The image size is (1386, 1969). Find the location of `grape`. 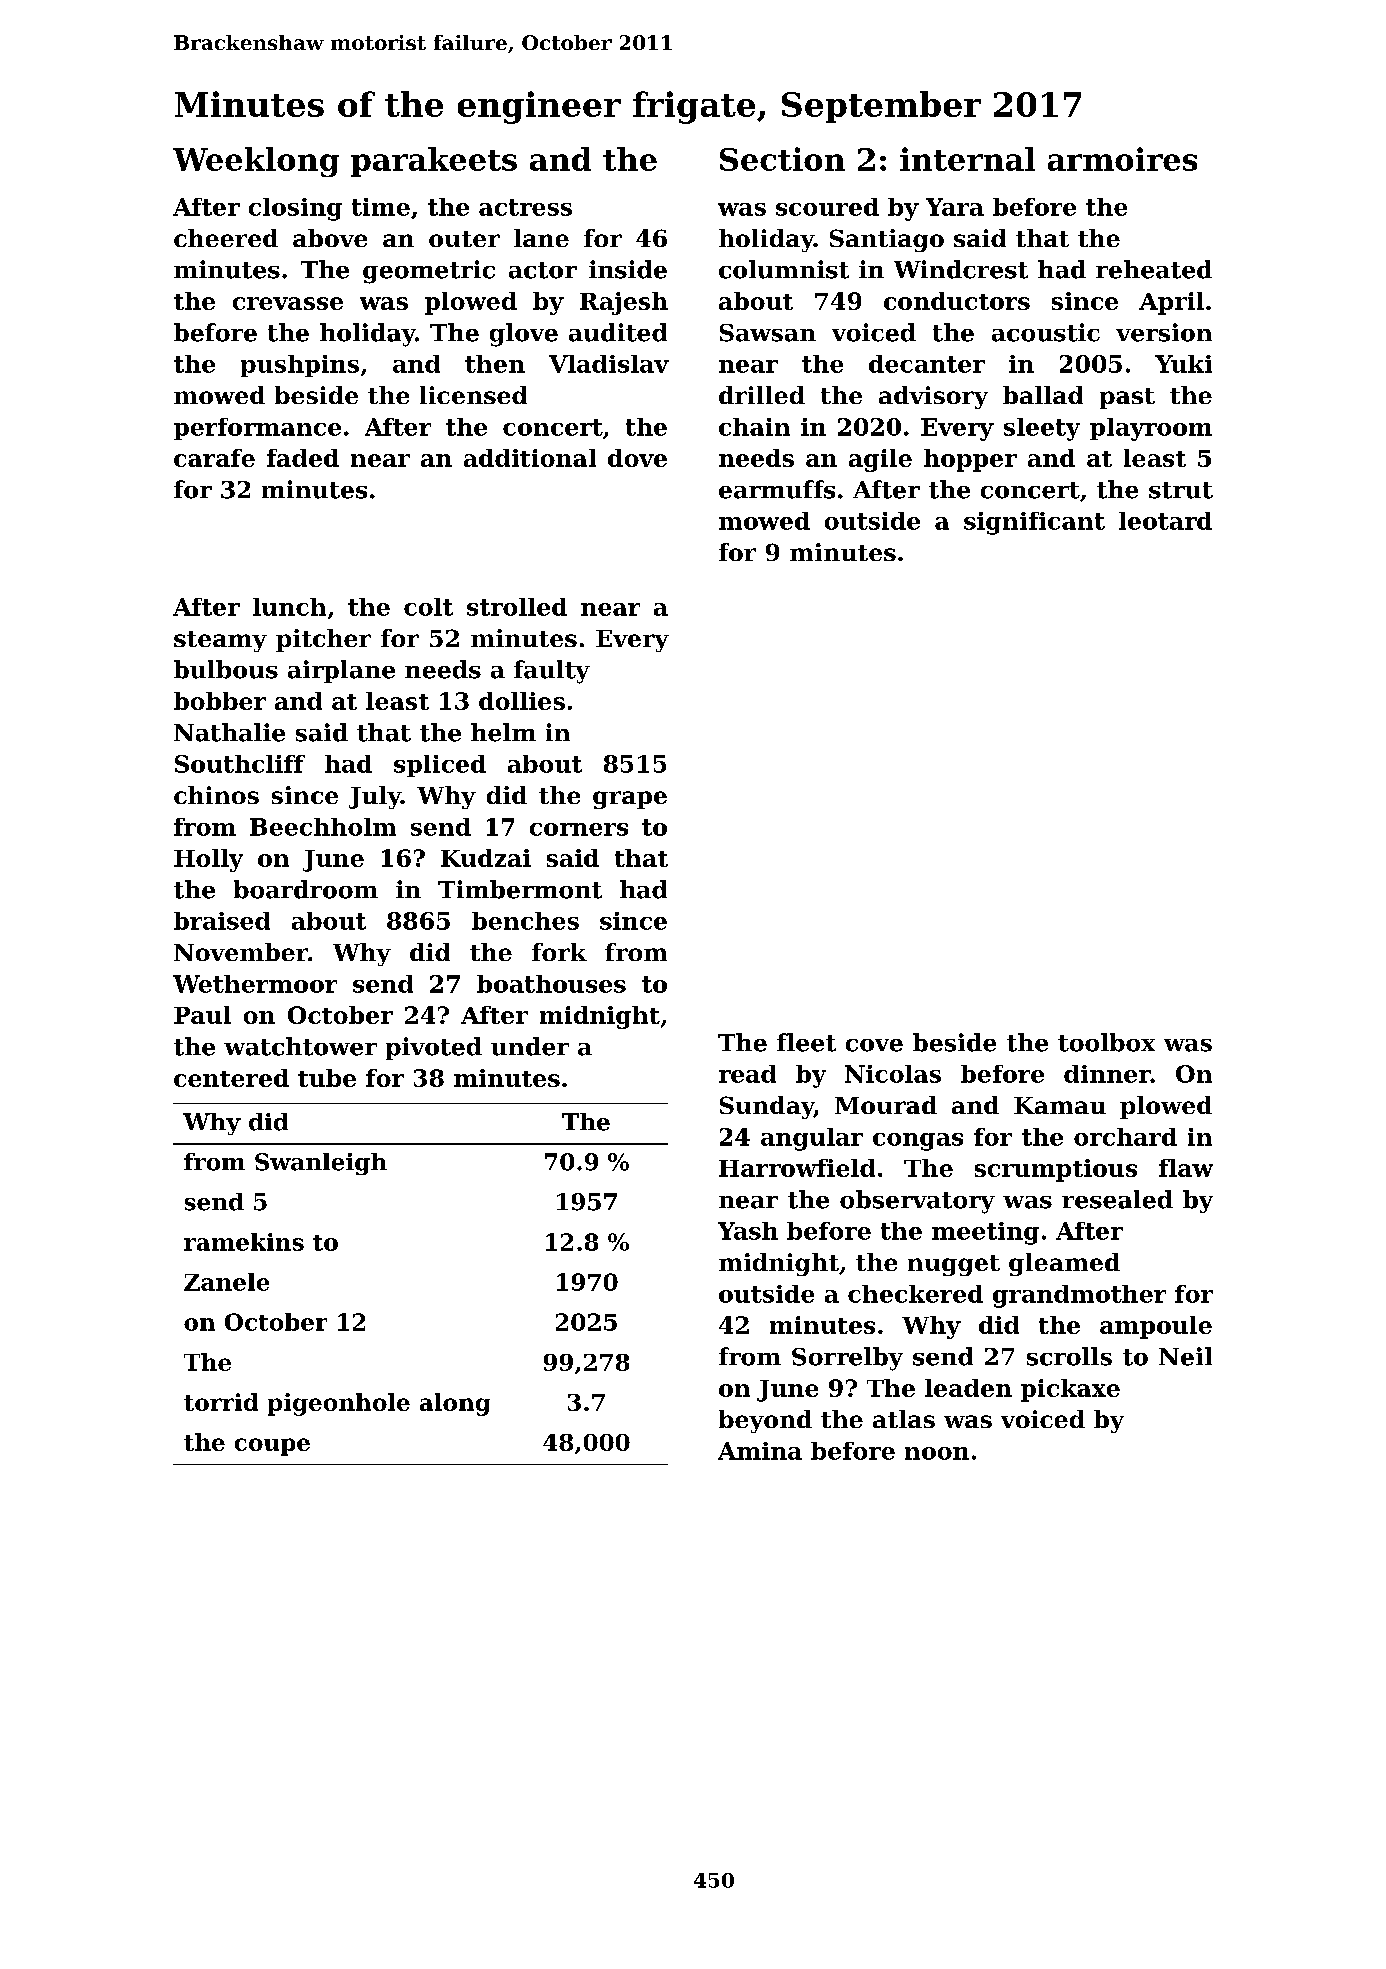

grape is located at coordinates (630, 800).
